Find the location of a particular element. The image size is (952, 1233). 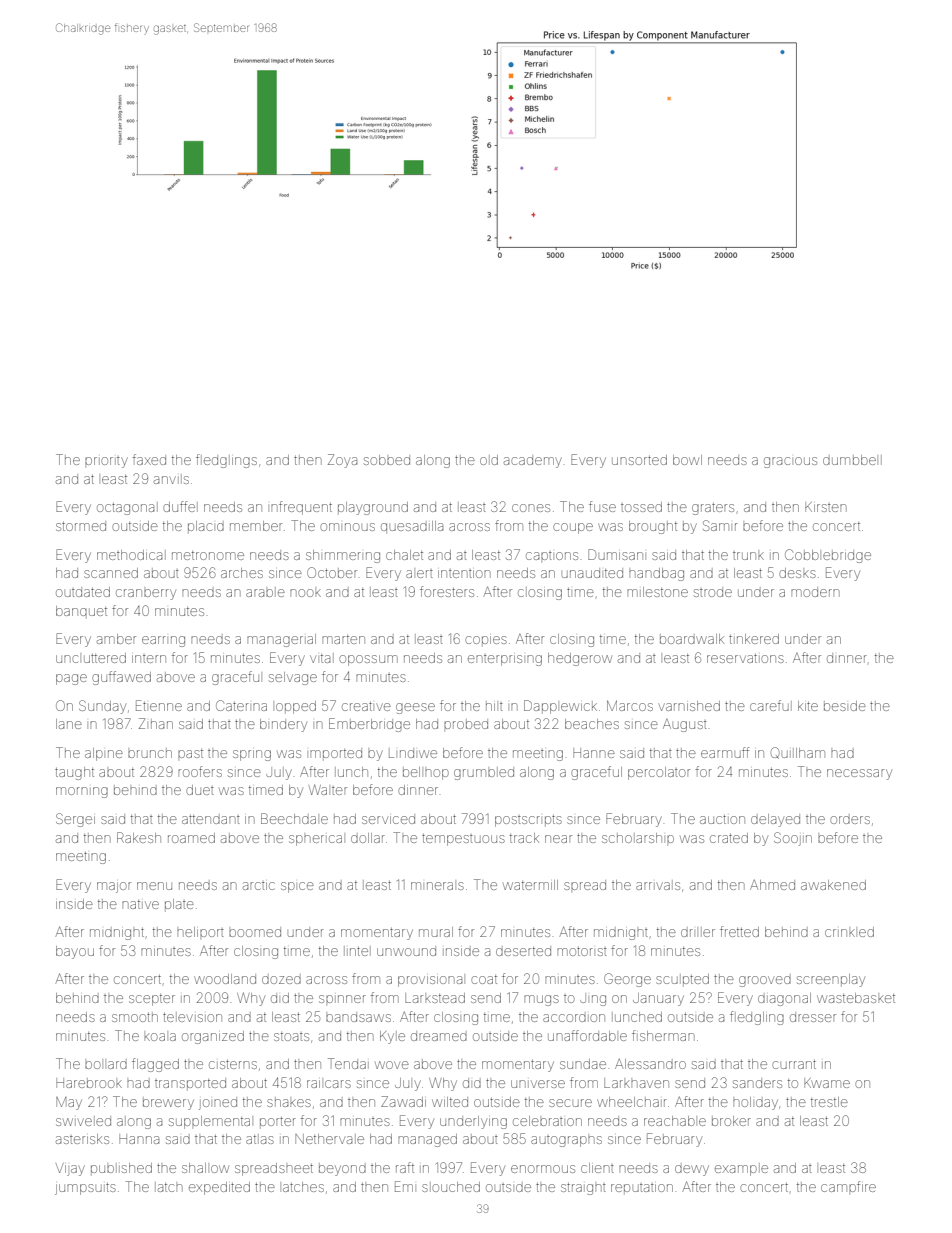

Soojin is located at coordinates (793, 839).
